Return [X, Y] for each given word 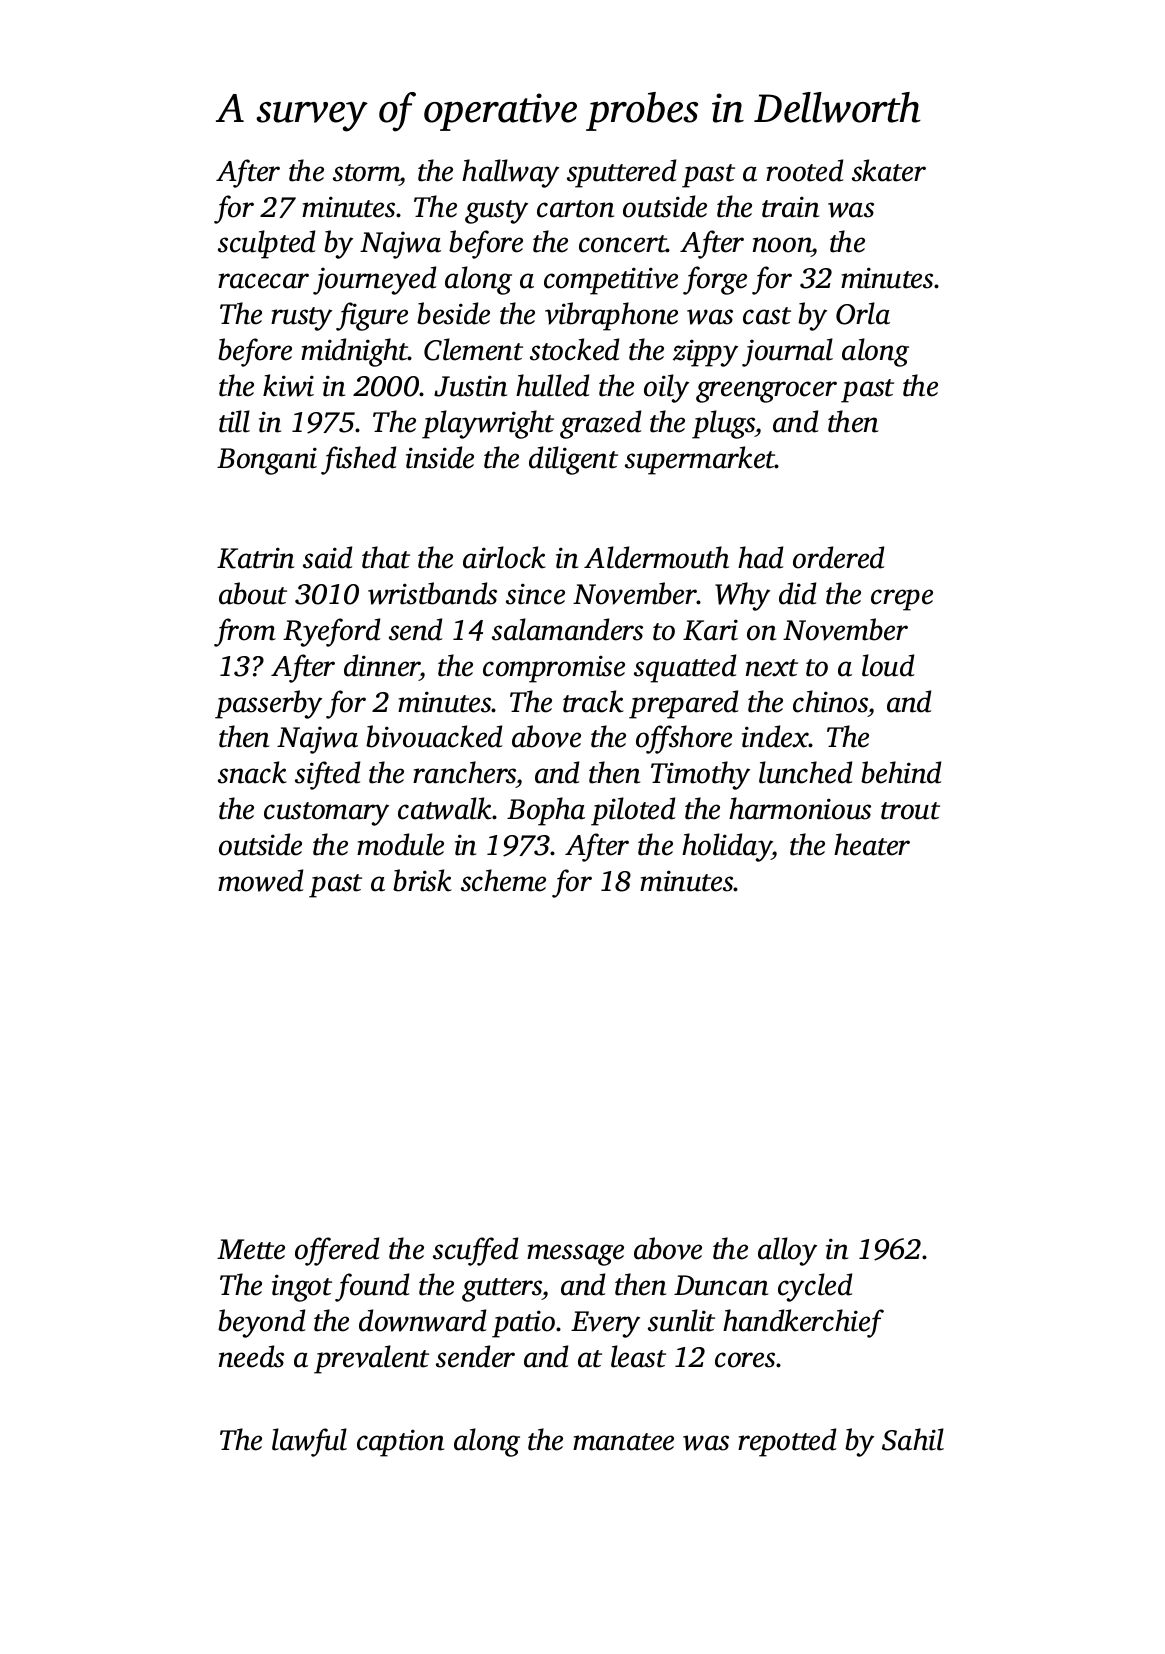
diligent [573, 460]
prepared [683, 704]
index [775, 736]
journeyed [374, 280]
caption [400, 1443]
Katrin [255, 558]
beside [453, 313]
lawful [309, 1442]
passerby [268, 704]
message [575, 1255]
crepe [902, 600]
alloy [787, 1251]
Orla [863, 313]
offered [337, 1251]
